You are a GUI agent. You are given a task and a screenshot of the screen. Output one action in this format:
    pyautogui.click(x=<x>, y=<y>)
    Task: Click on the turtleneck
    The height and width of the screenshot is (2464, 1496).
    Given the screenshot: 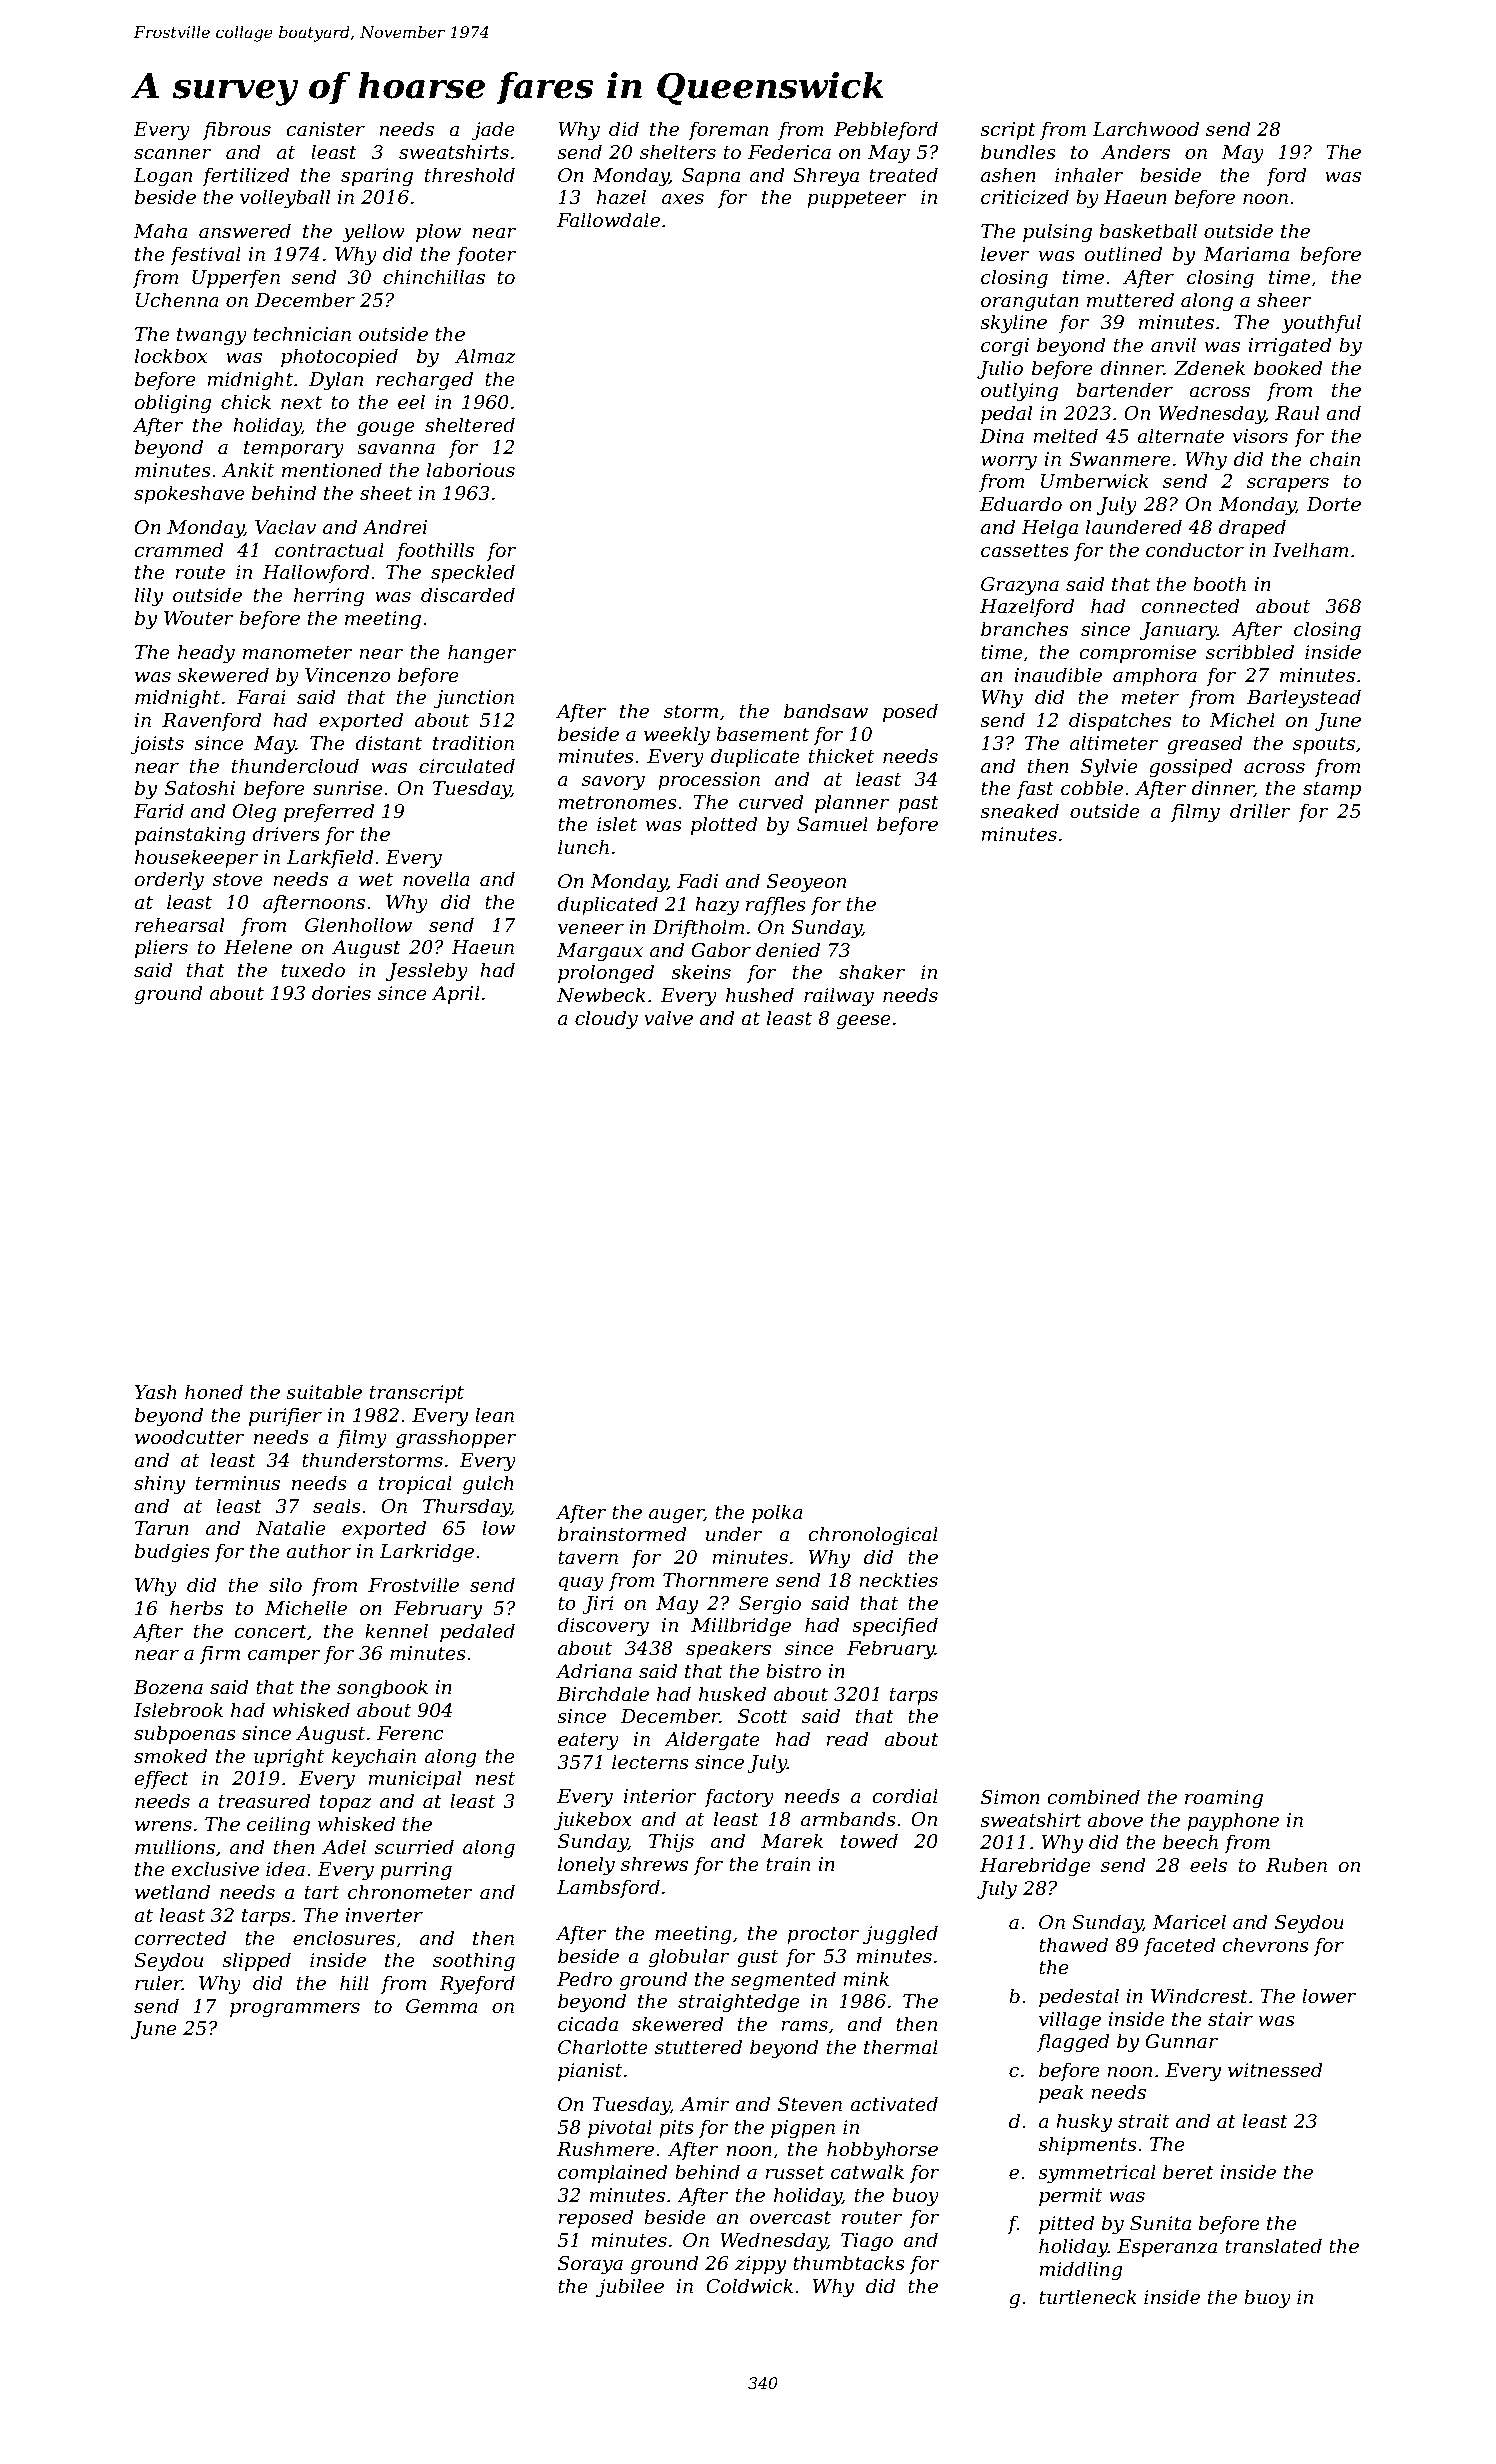 What is the action you would take?
    pyautogui.click(x=1088, y=2297)
